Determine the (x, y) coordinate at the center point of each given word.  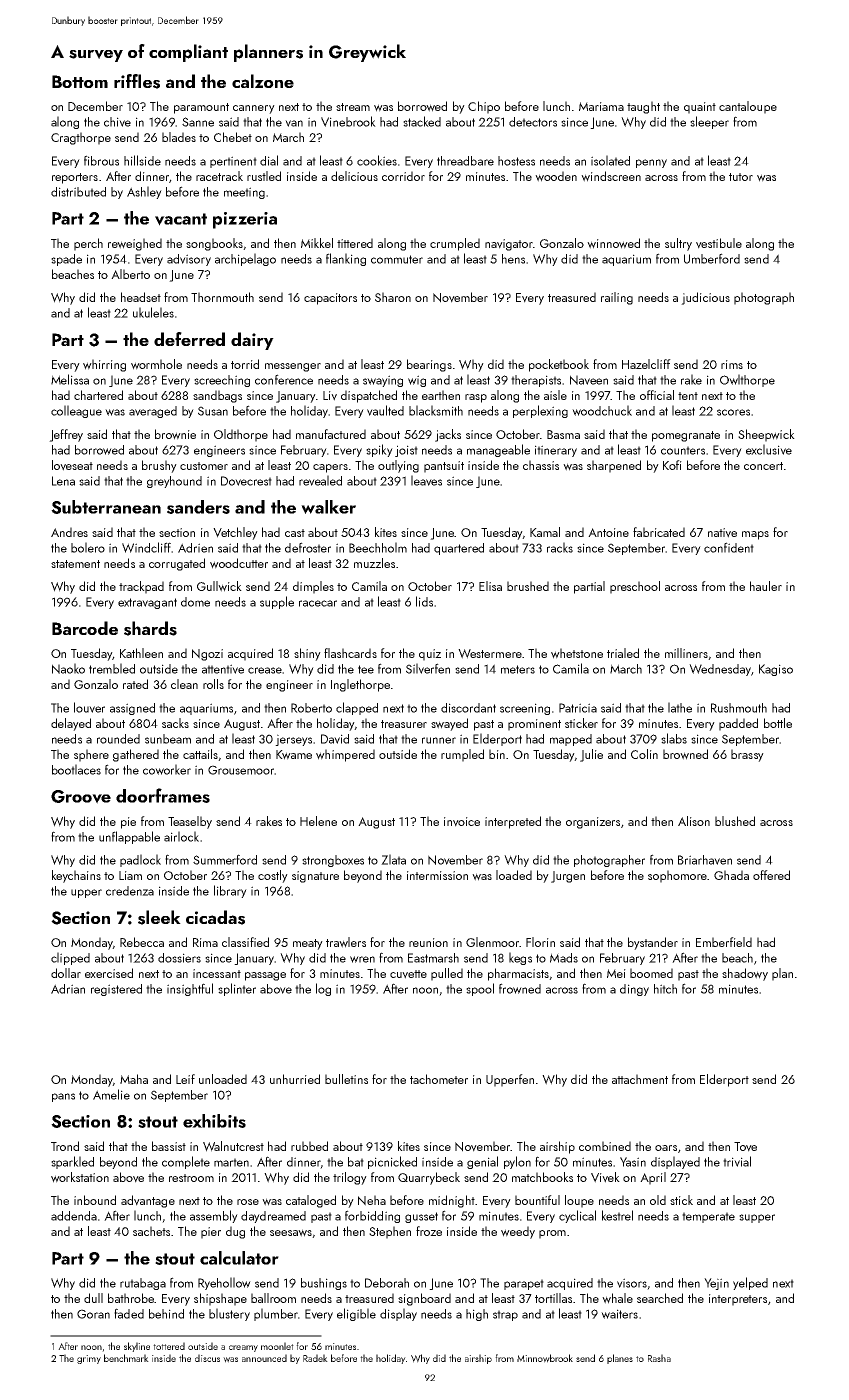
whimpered (345, 755)
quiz (430, 655)
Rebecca (142, 942)
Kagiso (776, 670)
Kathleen (141, 653)
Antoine (608, 532)
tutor (741, 177)
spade (66, 260)
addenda (74, 1216)
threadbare (465, 161)
